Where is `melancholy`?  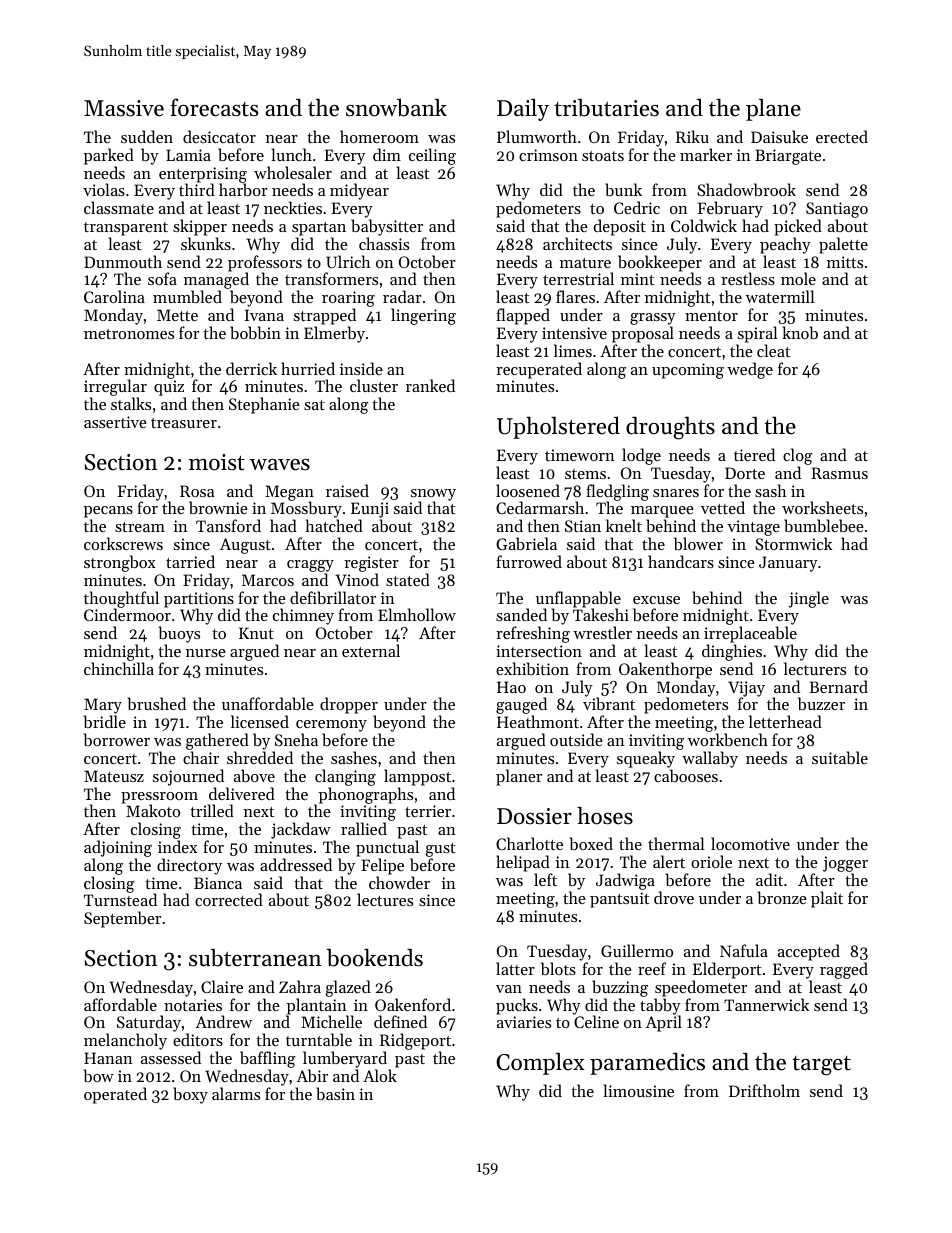
melancholy is located at coordinates (125, 1041).
